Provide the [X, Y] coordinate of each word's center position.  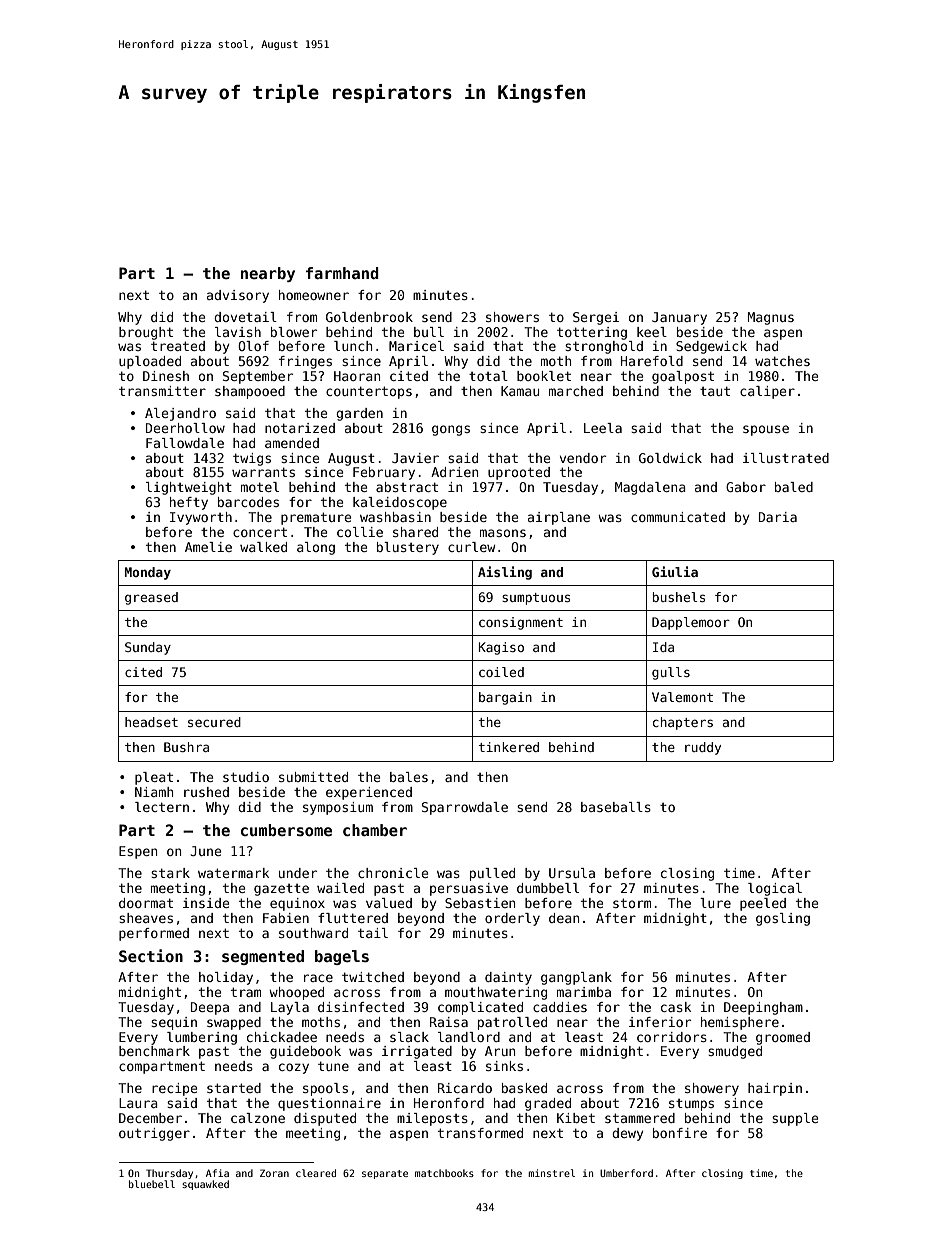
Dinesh [166, 376]
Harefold [652, 361]
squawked [205, 1185]
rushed [206, 792]
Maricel [416, 346]
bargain [505, 698]
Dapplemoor [691, 623]
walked [263, 547]
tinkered [509, 747]
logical [775, 889]
